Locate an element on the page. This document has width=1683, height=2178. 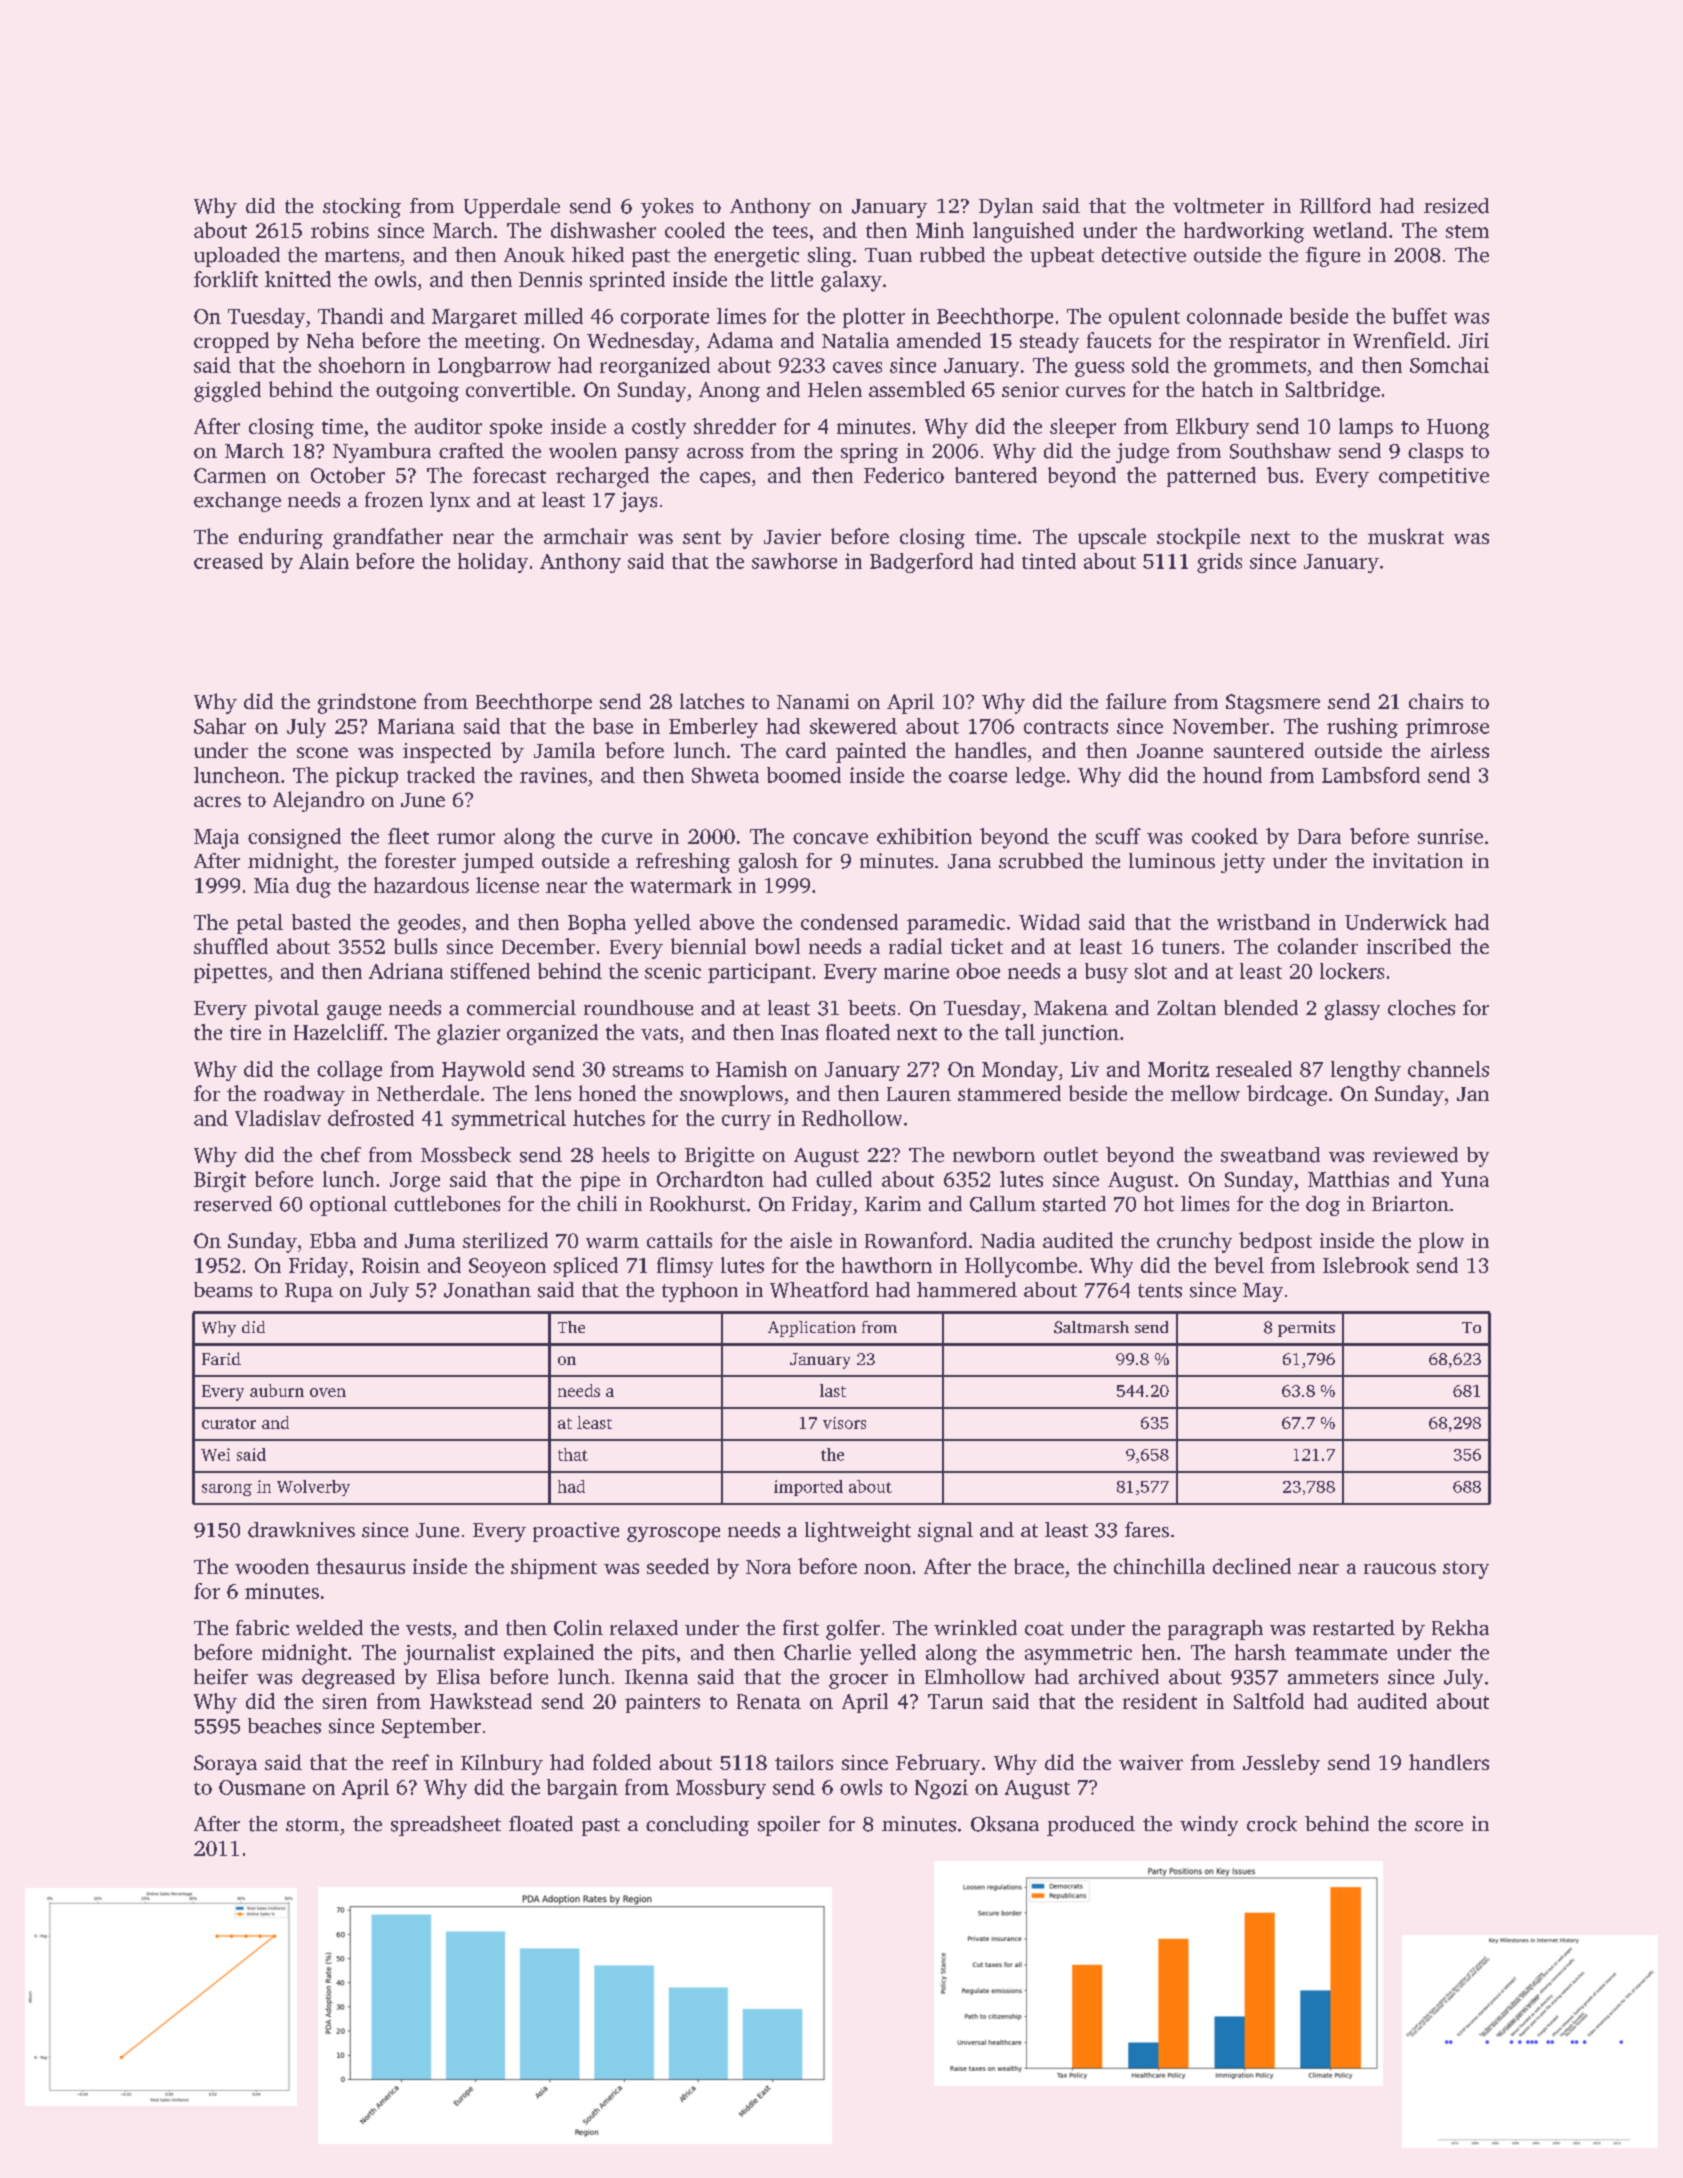
stocking is located at coordinates (362, 208).
